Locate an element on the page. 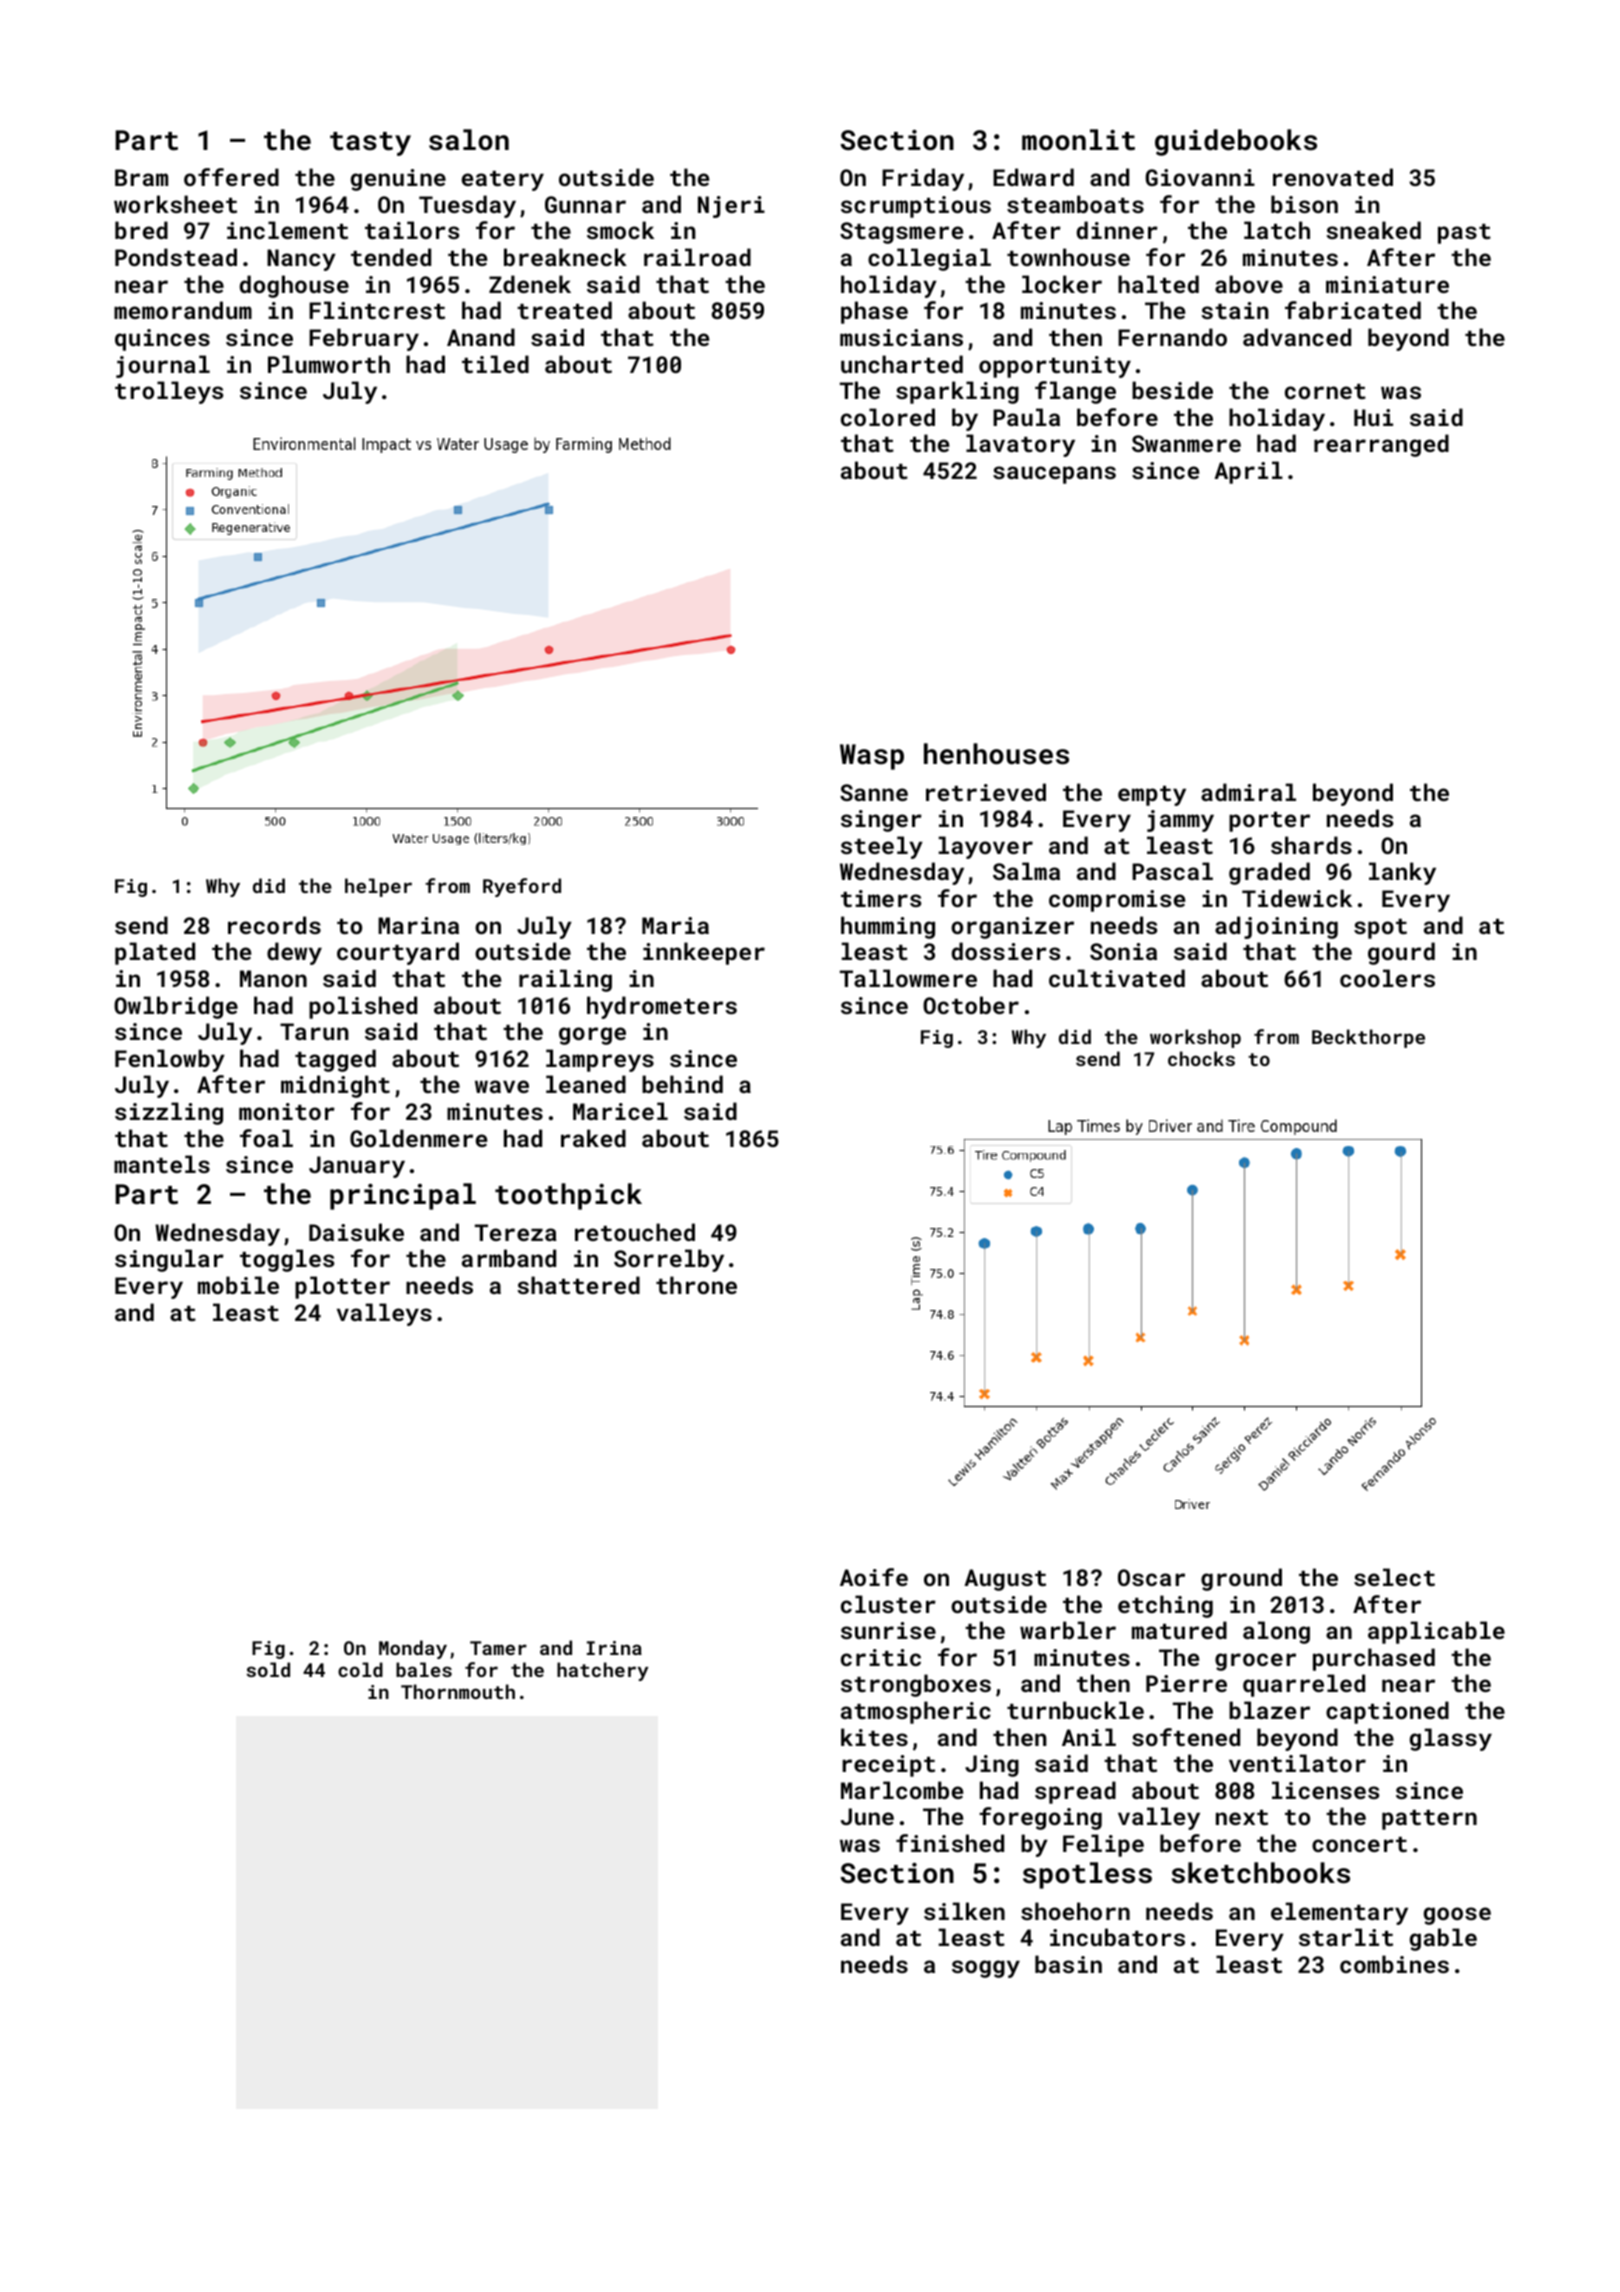  Njeri is located at coordinates (731, 207).
